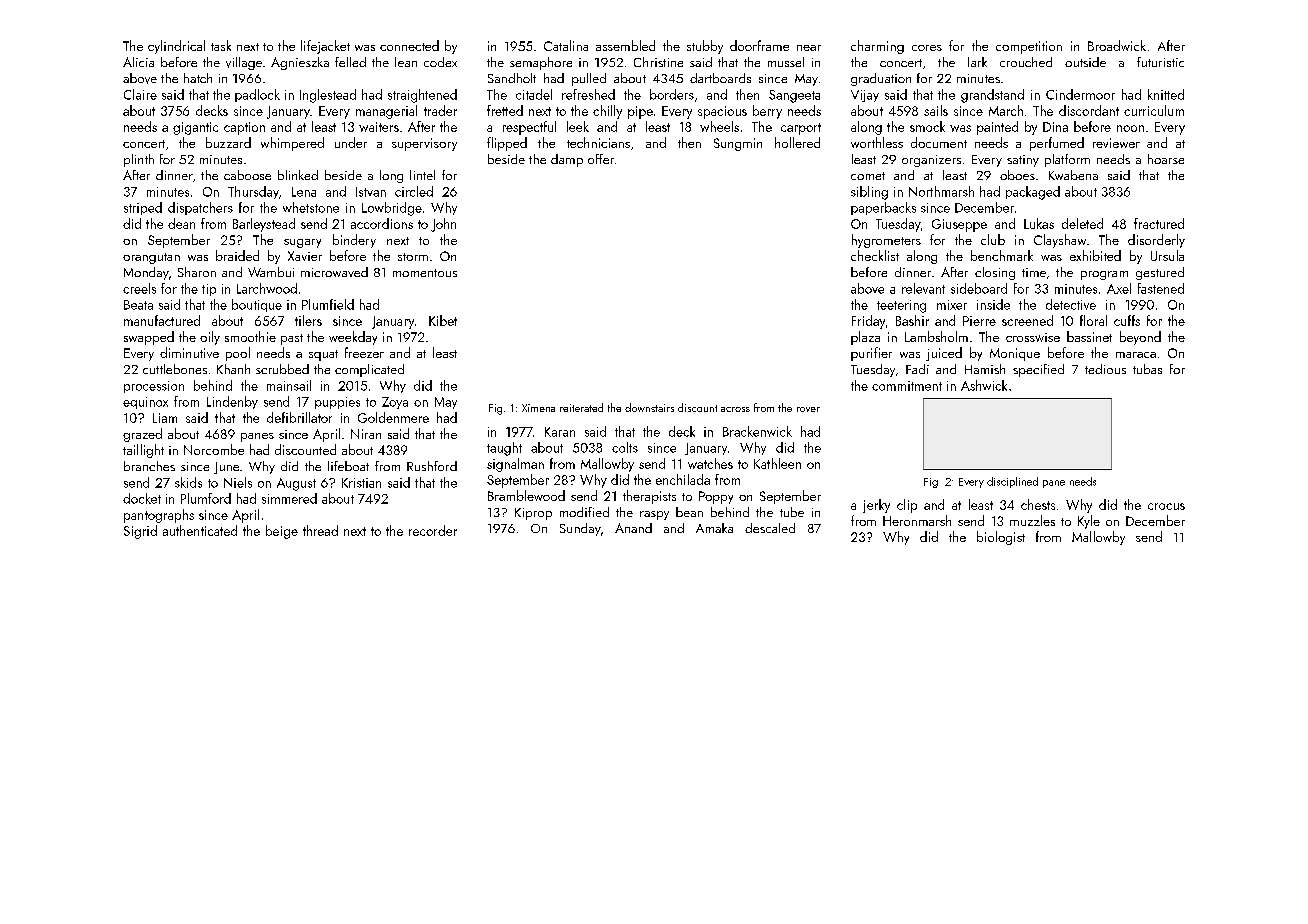  Describe the element at coordinates (941, 191) in the image. I see `Northmarsh` at that location.
